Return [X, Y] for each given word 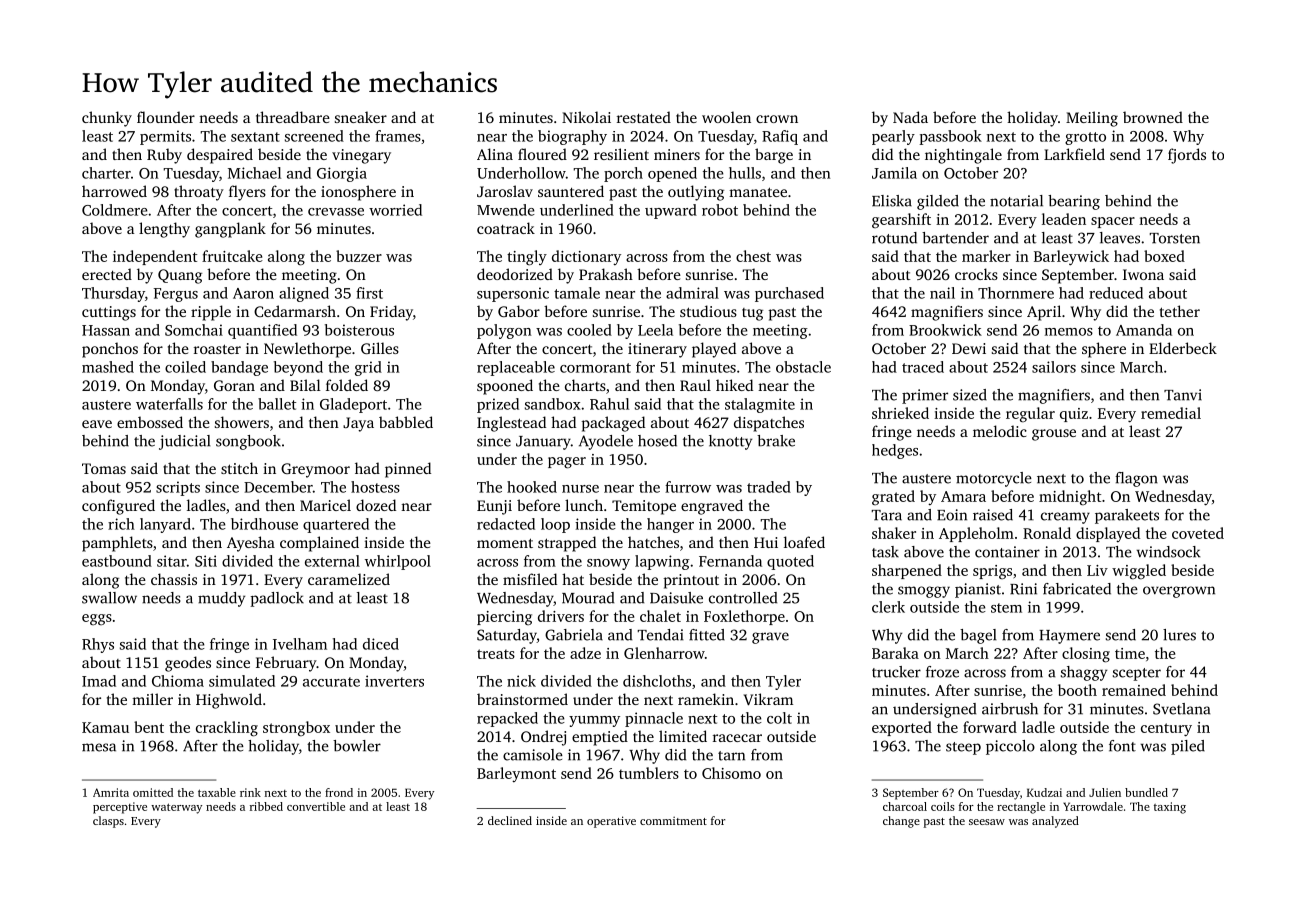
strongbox [296, 729]
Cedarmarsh [295, 311]
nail [942, 293]
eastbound [117, 561]
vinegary [361, 156]
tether [1180, 311]
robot [720, 210]
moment [505, 543]
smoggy [924, 592]
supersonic [513, 294]
